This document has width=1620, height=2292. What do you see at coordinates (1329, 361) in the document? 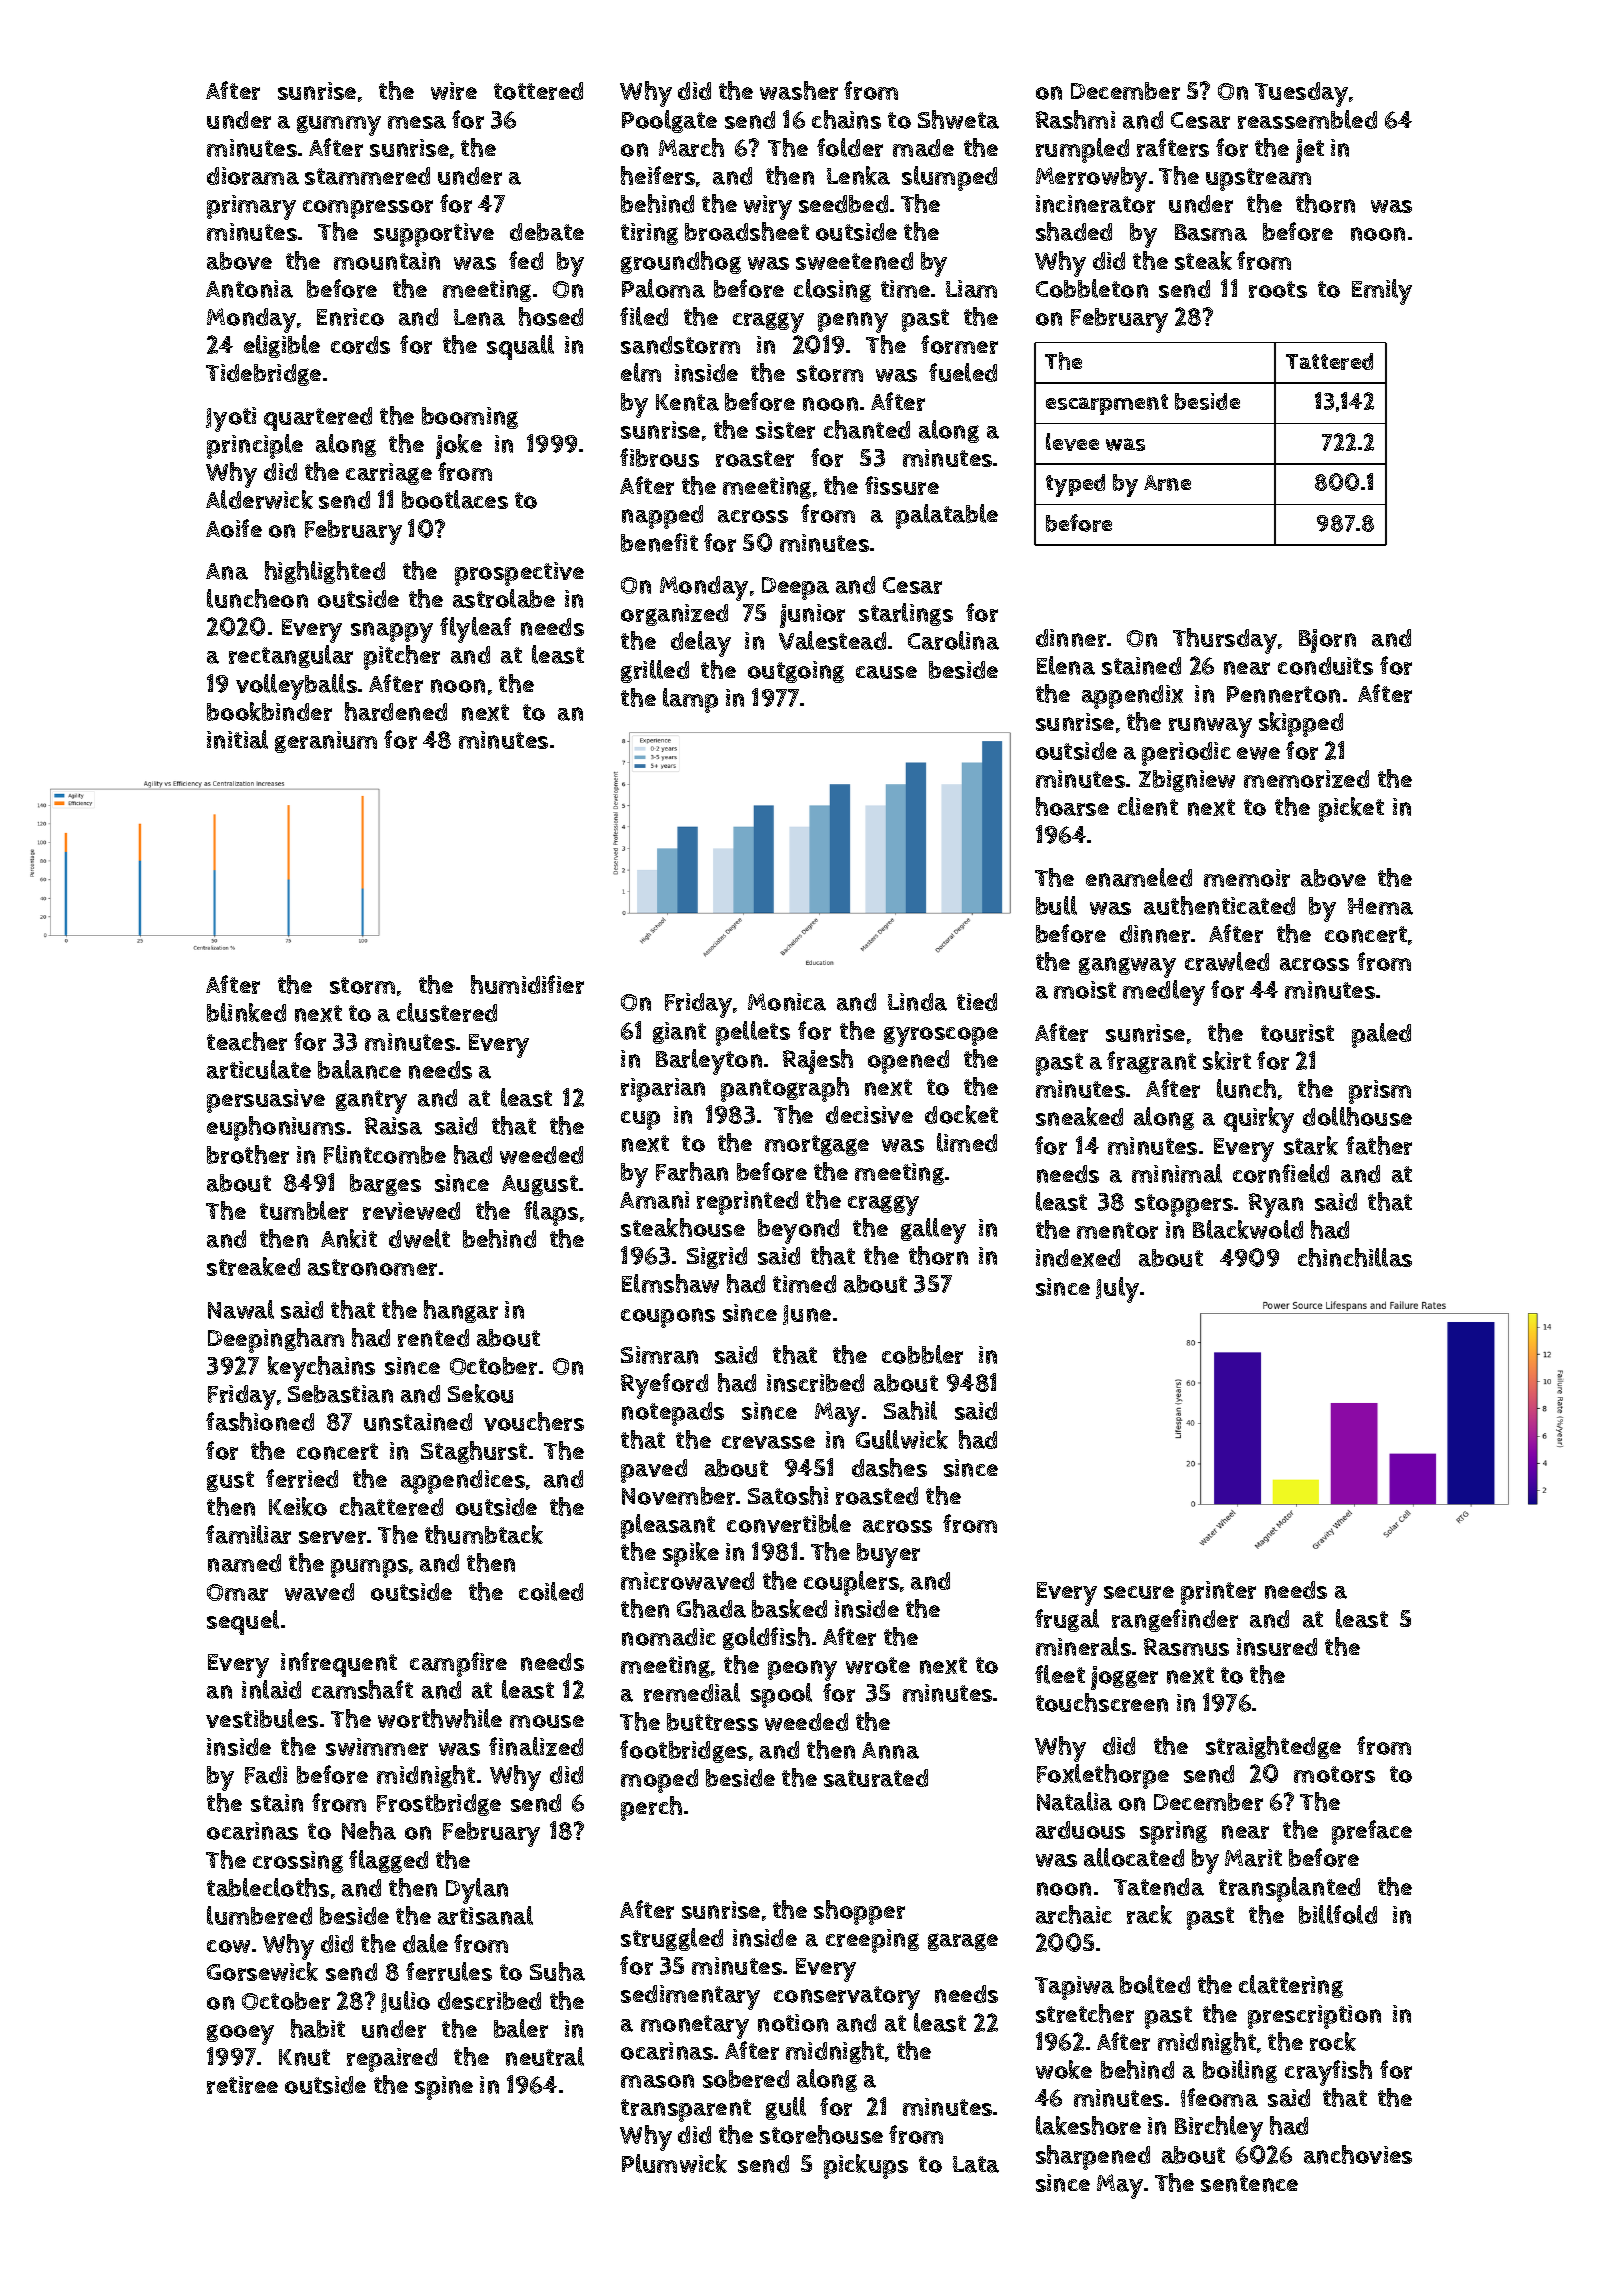
I see `Tattered` at bounding box center [1329, 361].
